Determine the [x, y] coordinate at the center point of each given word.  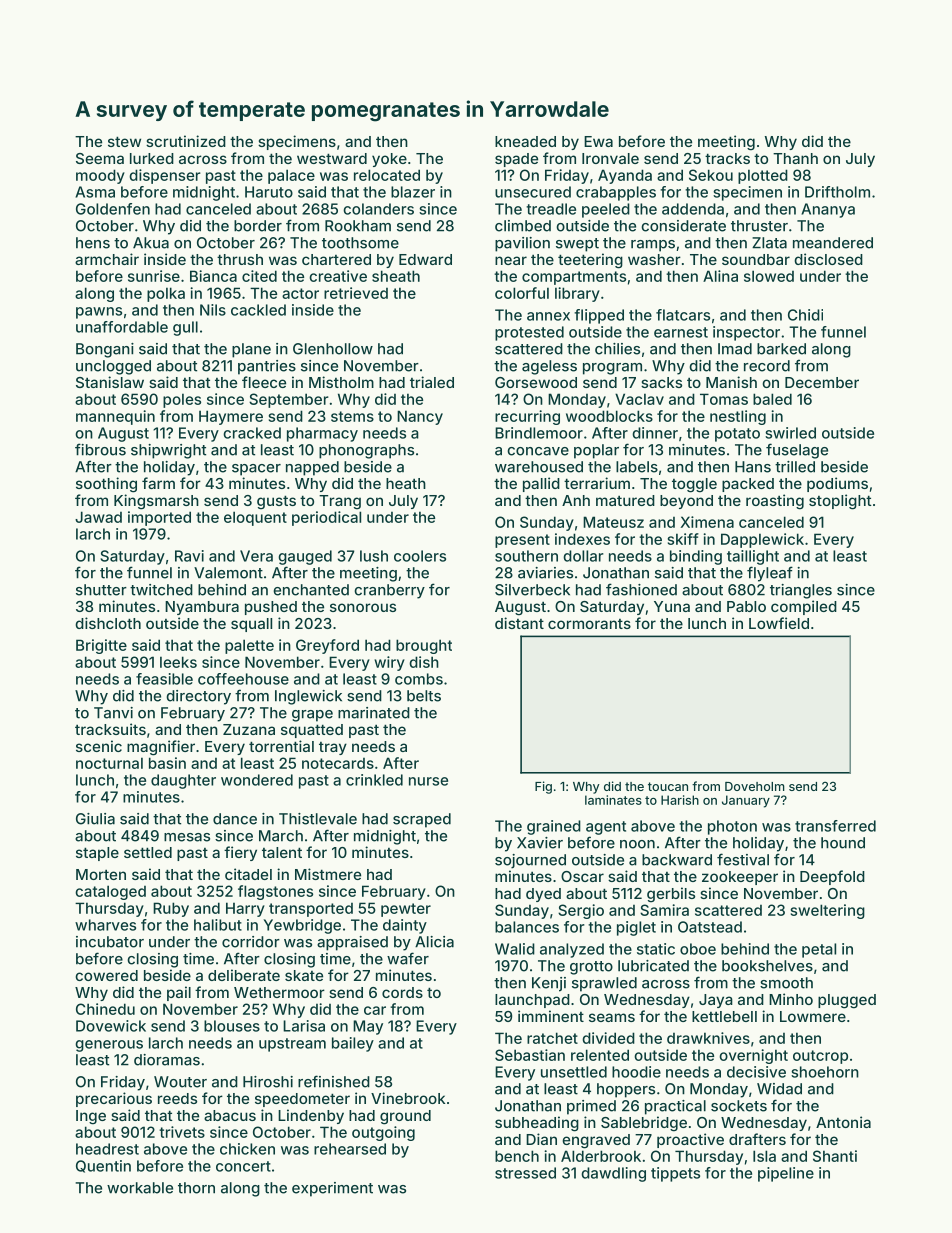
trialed [432, 382]
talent [282, 852]
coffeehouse [243, 679]
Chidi [805, 315]
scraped [422, 820]
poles [182, 400]
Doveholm [755, 786]
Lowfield [779, 623]
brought [424, 646]
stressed [525, 1173]
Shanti [835, 1156]
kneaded [525, 141]
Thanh [795, 158]
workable [140, 1188]
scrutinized [186, 141]
